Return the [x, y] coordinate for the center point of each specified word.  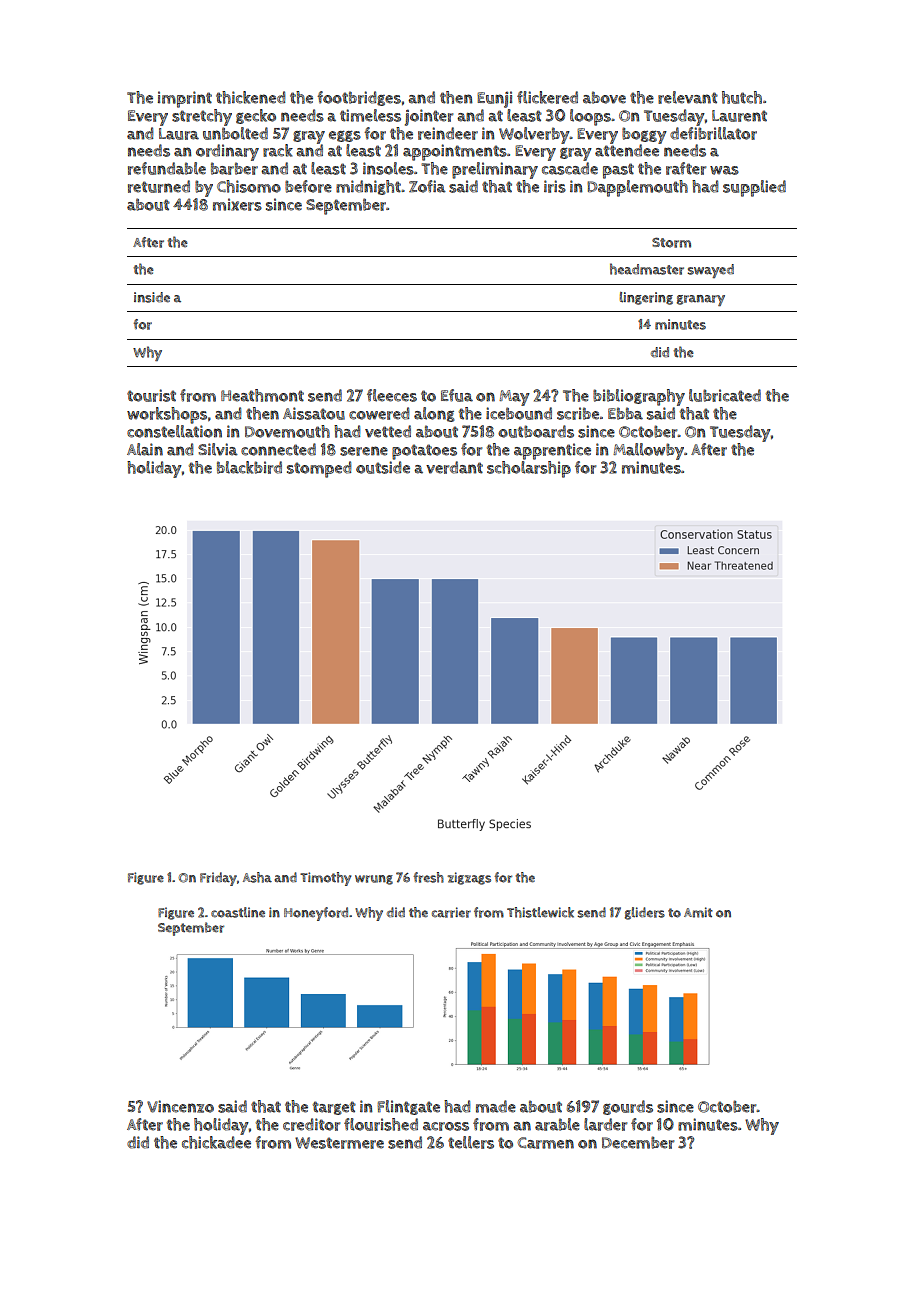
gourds [628, 1107]
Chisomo [249, 186]
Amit [698, 912]
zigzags [469, 878]
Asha [257, 877]
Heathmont [262, 395]
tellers [471, 1142]
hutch [742, 97]
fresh [428, 877]
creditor [311, 1124]
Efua [457, 395]
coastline [238, 912]
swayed [711, 271]
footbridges [359, 98]
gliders [645, 913]
